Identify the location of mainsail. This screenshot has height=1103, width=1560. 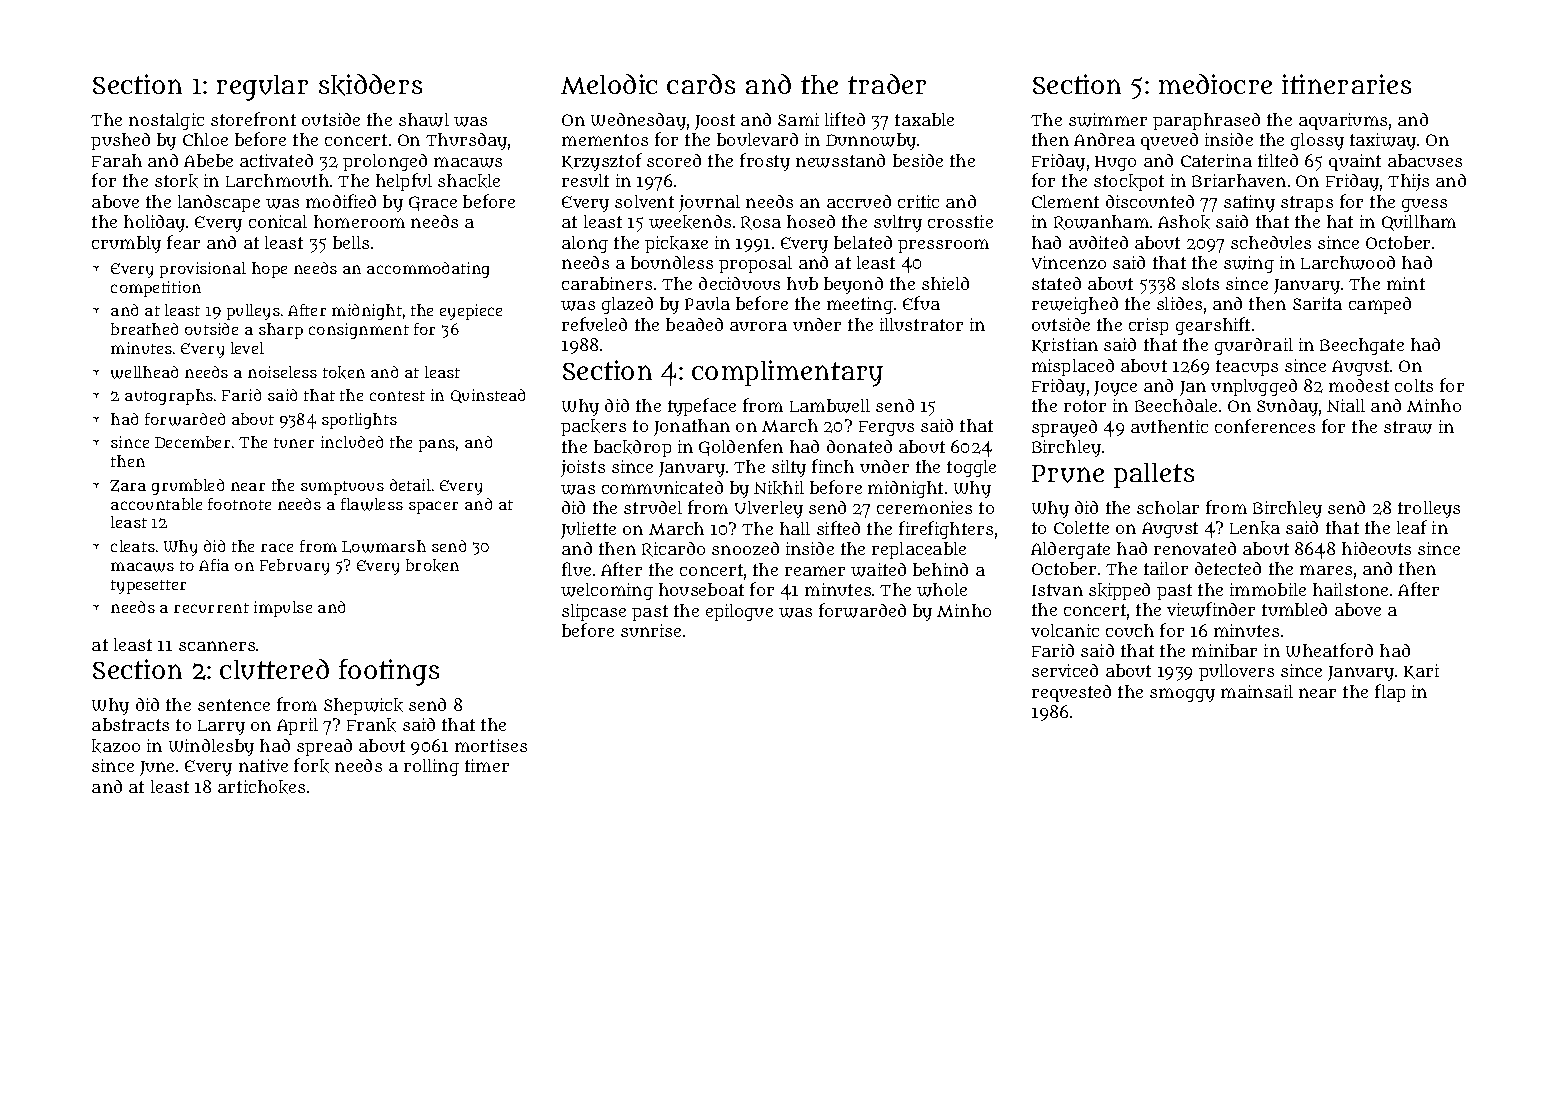
(1257, 691).
